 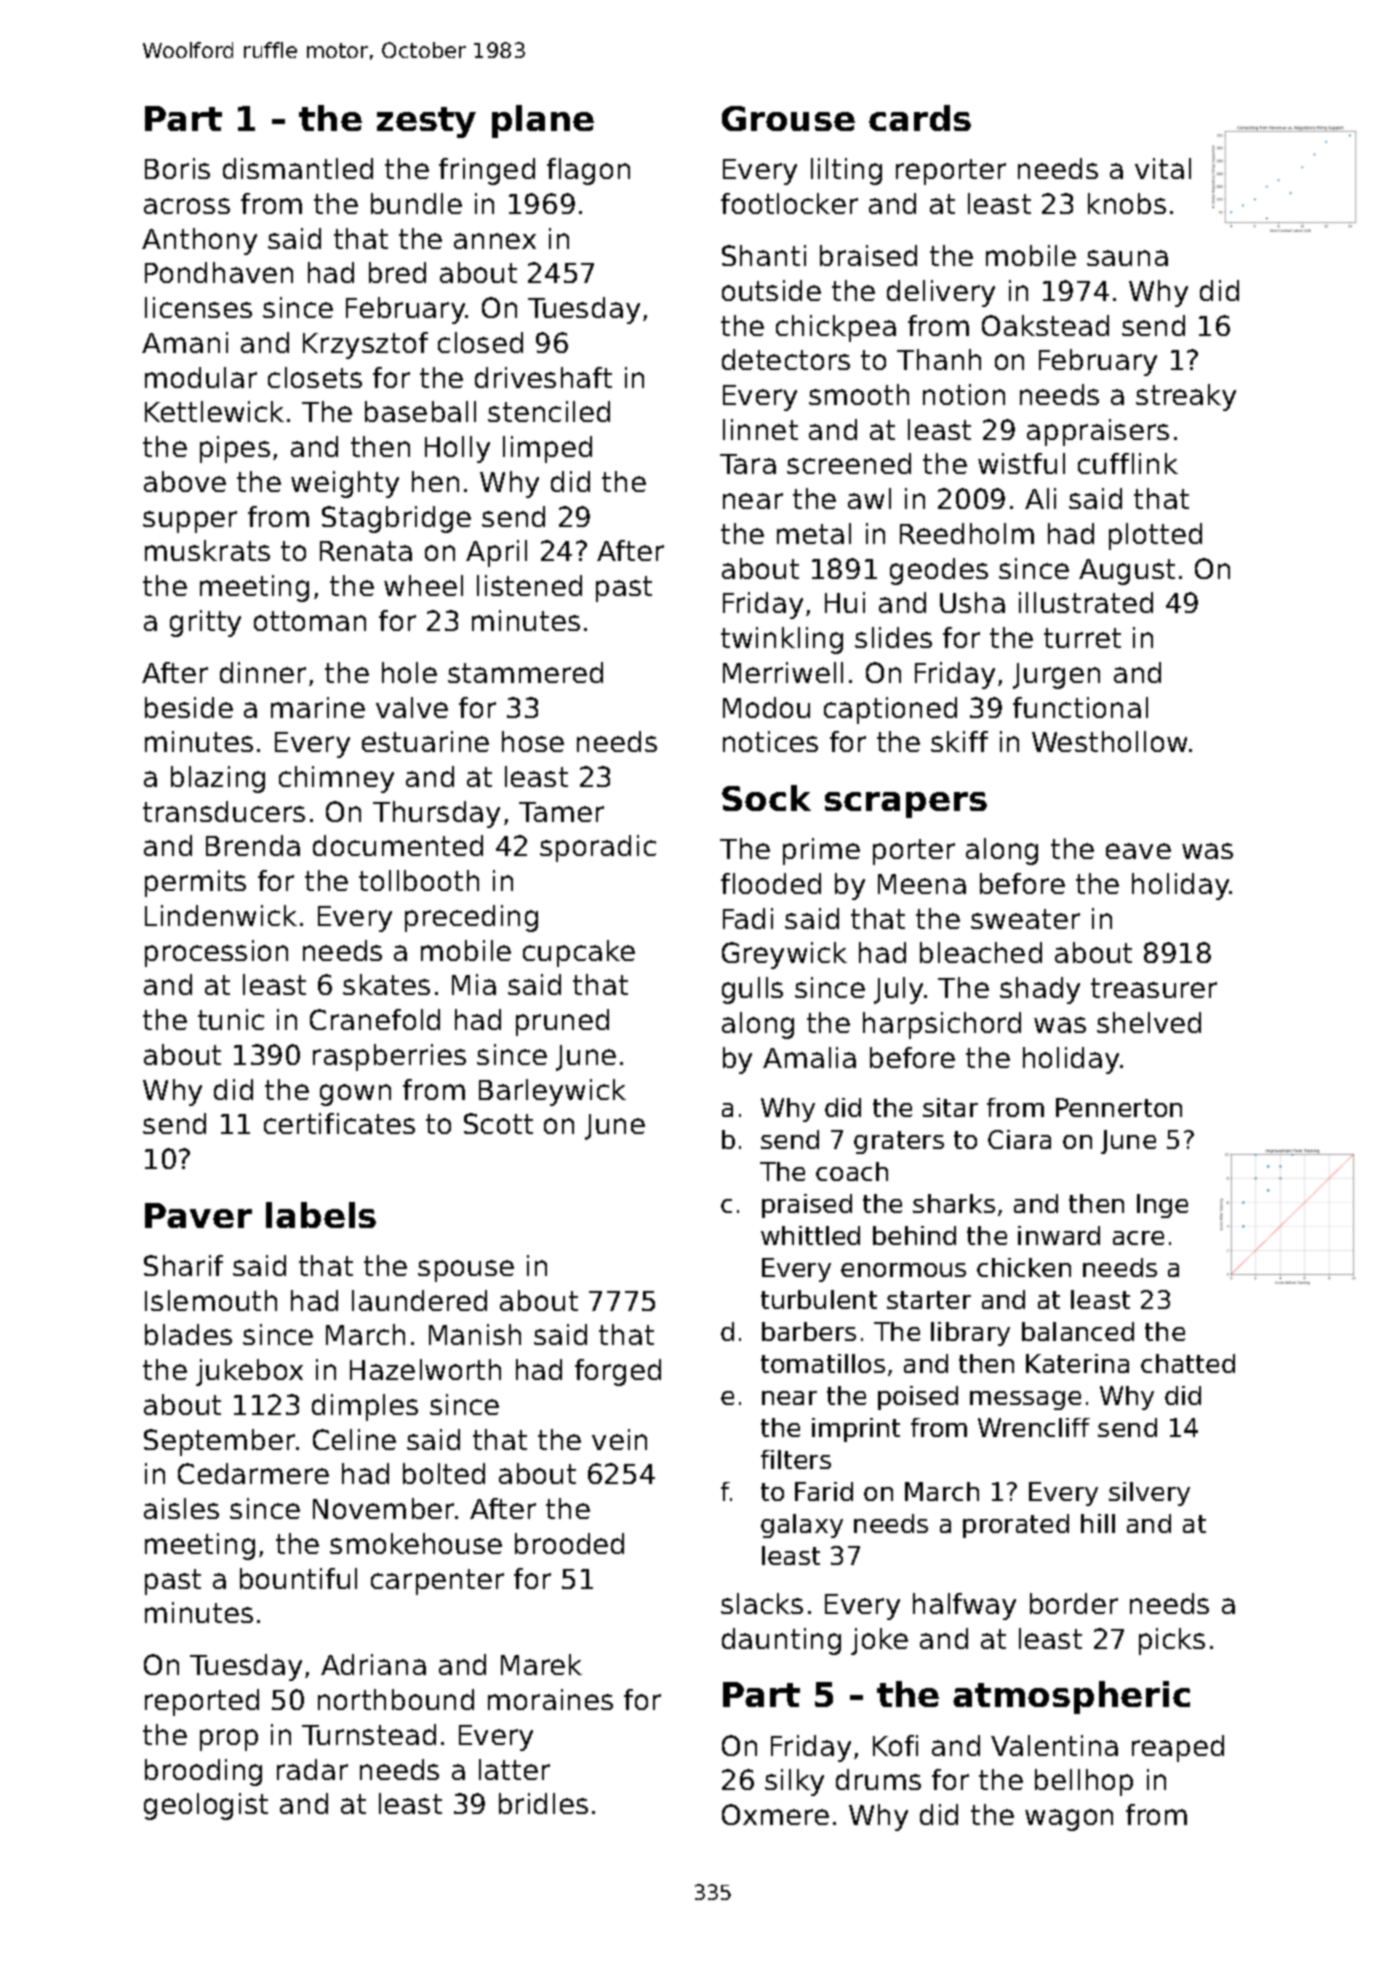 I want to click on gulls, so click(x=752, y=990).
